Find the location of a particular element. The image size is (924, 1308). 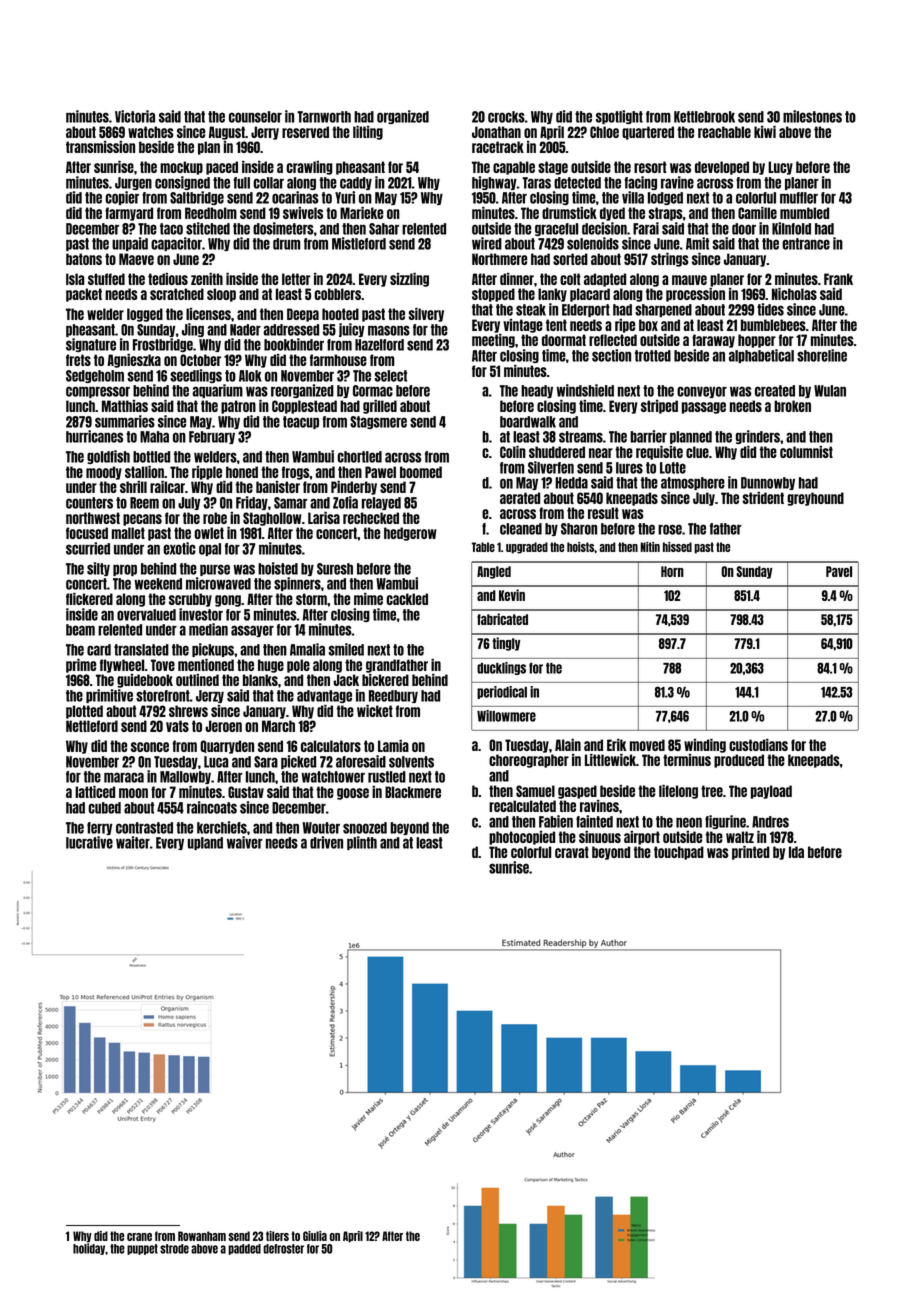

touchpad is located at coordinates (679, 853).
